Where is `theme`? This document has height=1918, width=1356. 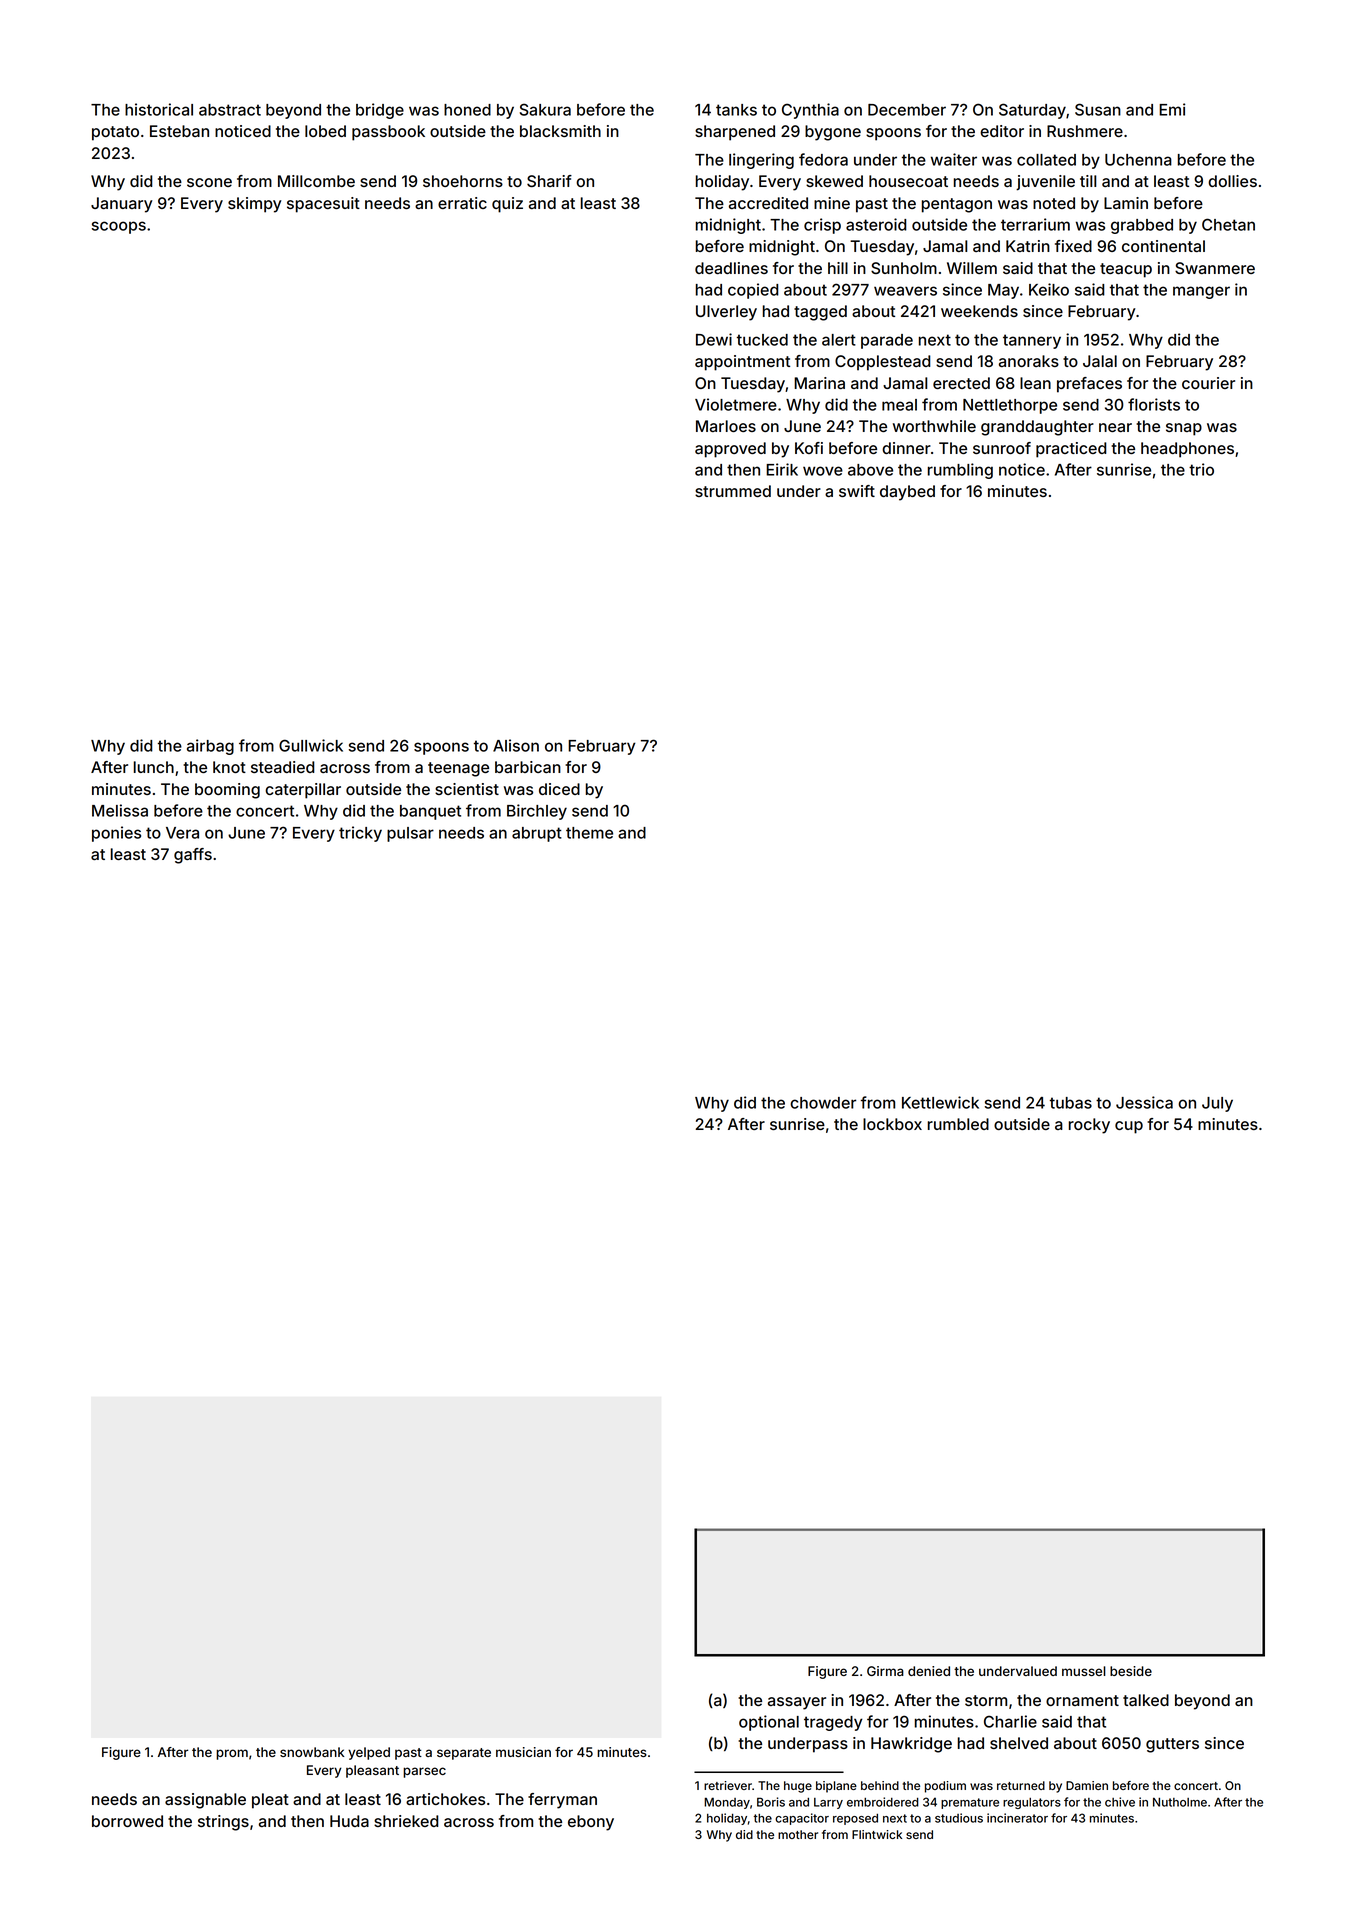
theme is located at coordinates (589, 833).
